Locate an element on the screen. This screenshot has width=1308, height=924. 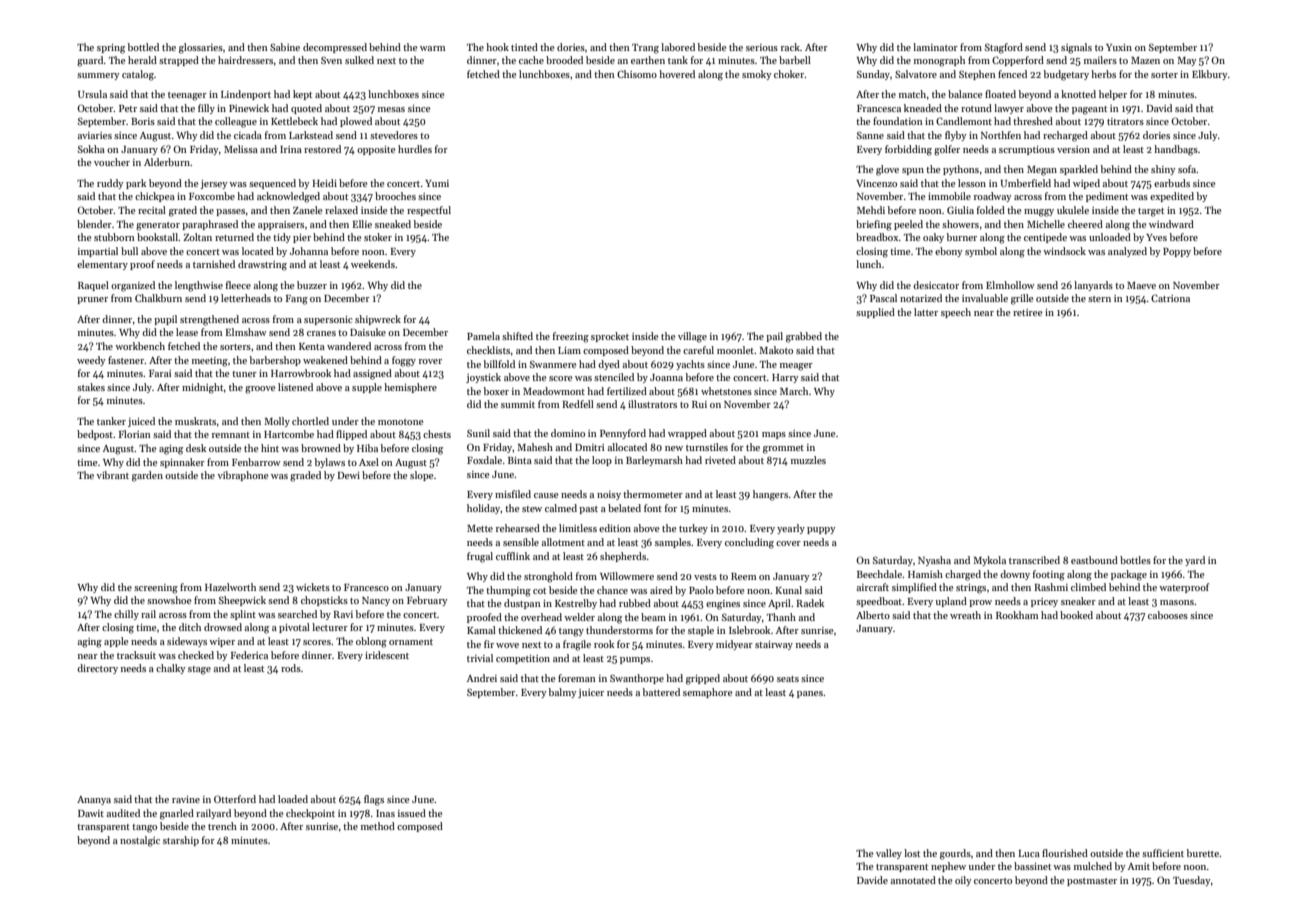
serious is located at coordinates (762, 47).
